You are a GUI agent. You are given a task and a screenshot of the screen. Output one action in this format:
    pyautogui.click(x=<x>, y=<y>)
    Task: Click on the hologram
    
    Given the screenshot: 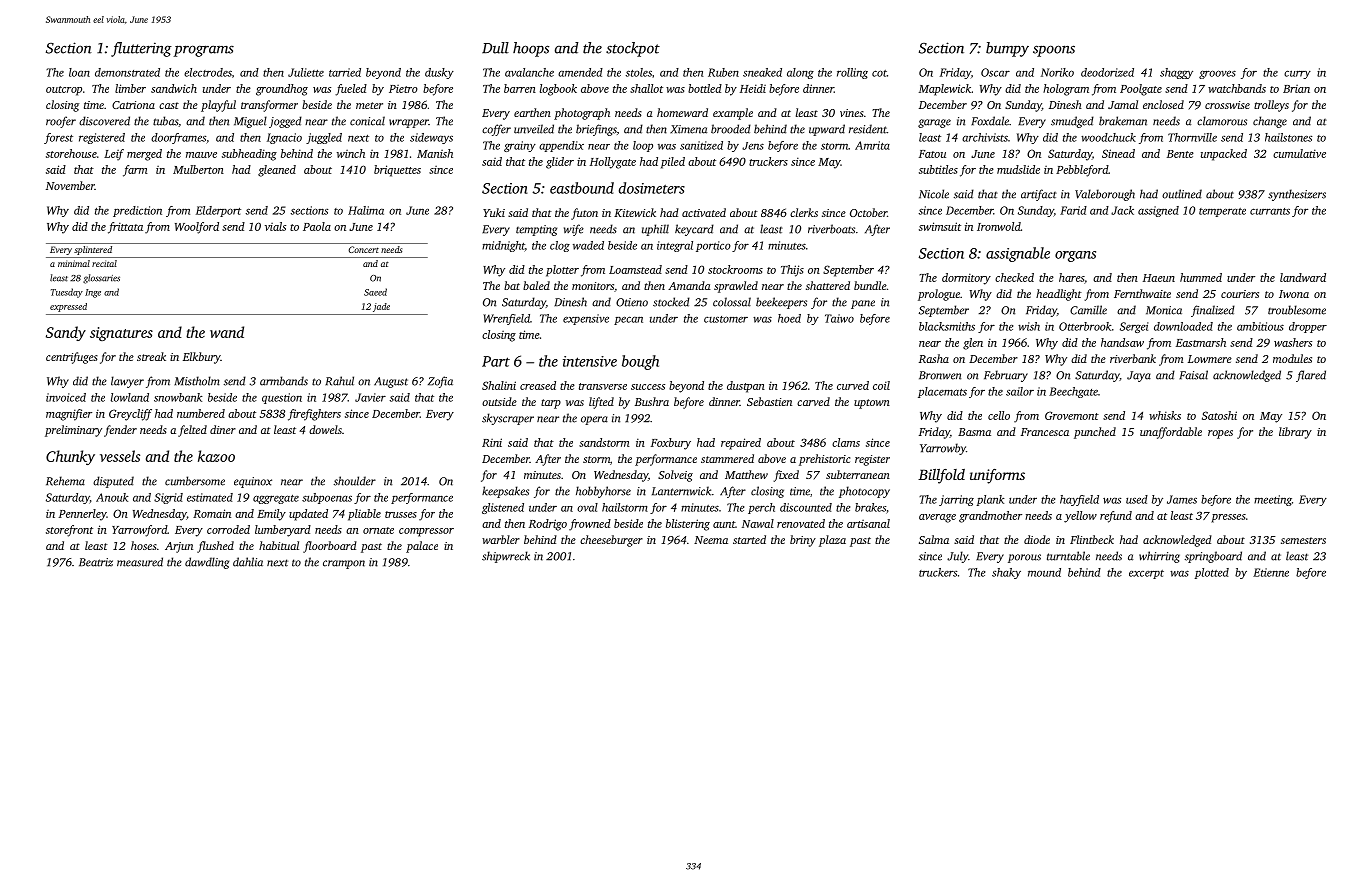 What is the action you would take?
    pyautogui.click(x=1066, y=90)
